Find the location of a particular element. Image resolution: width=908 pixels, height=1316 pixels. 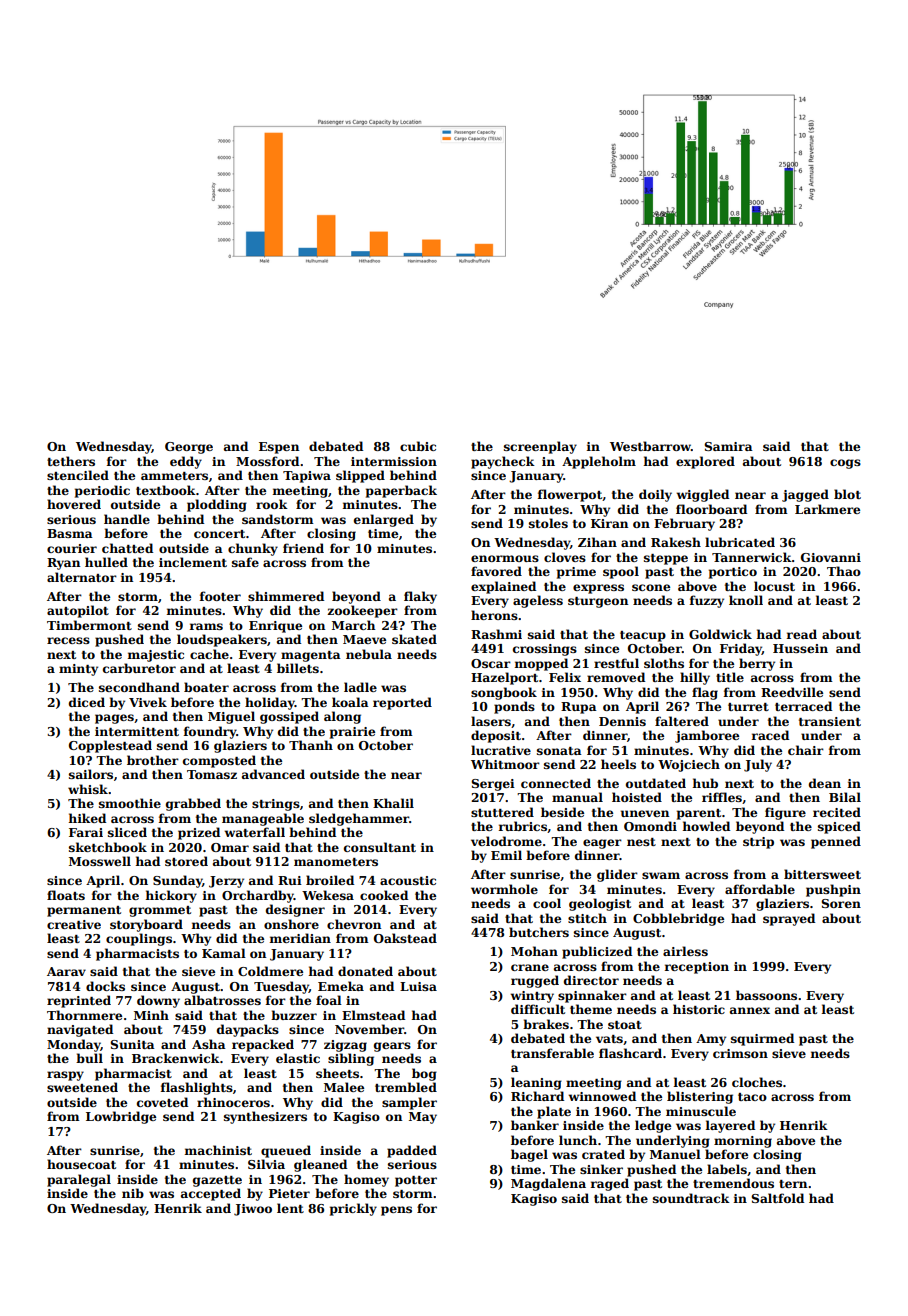

Samira is located at coordinates (728, 446).
